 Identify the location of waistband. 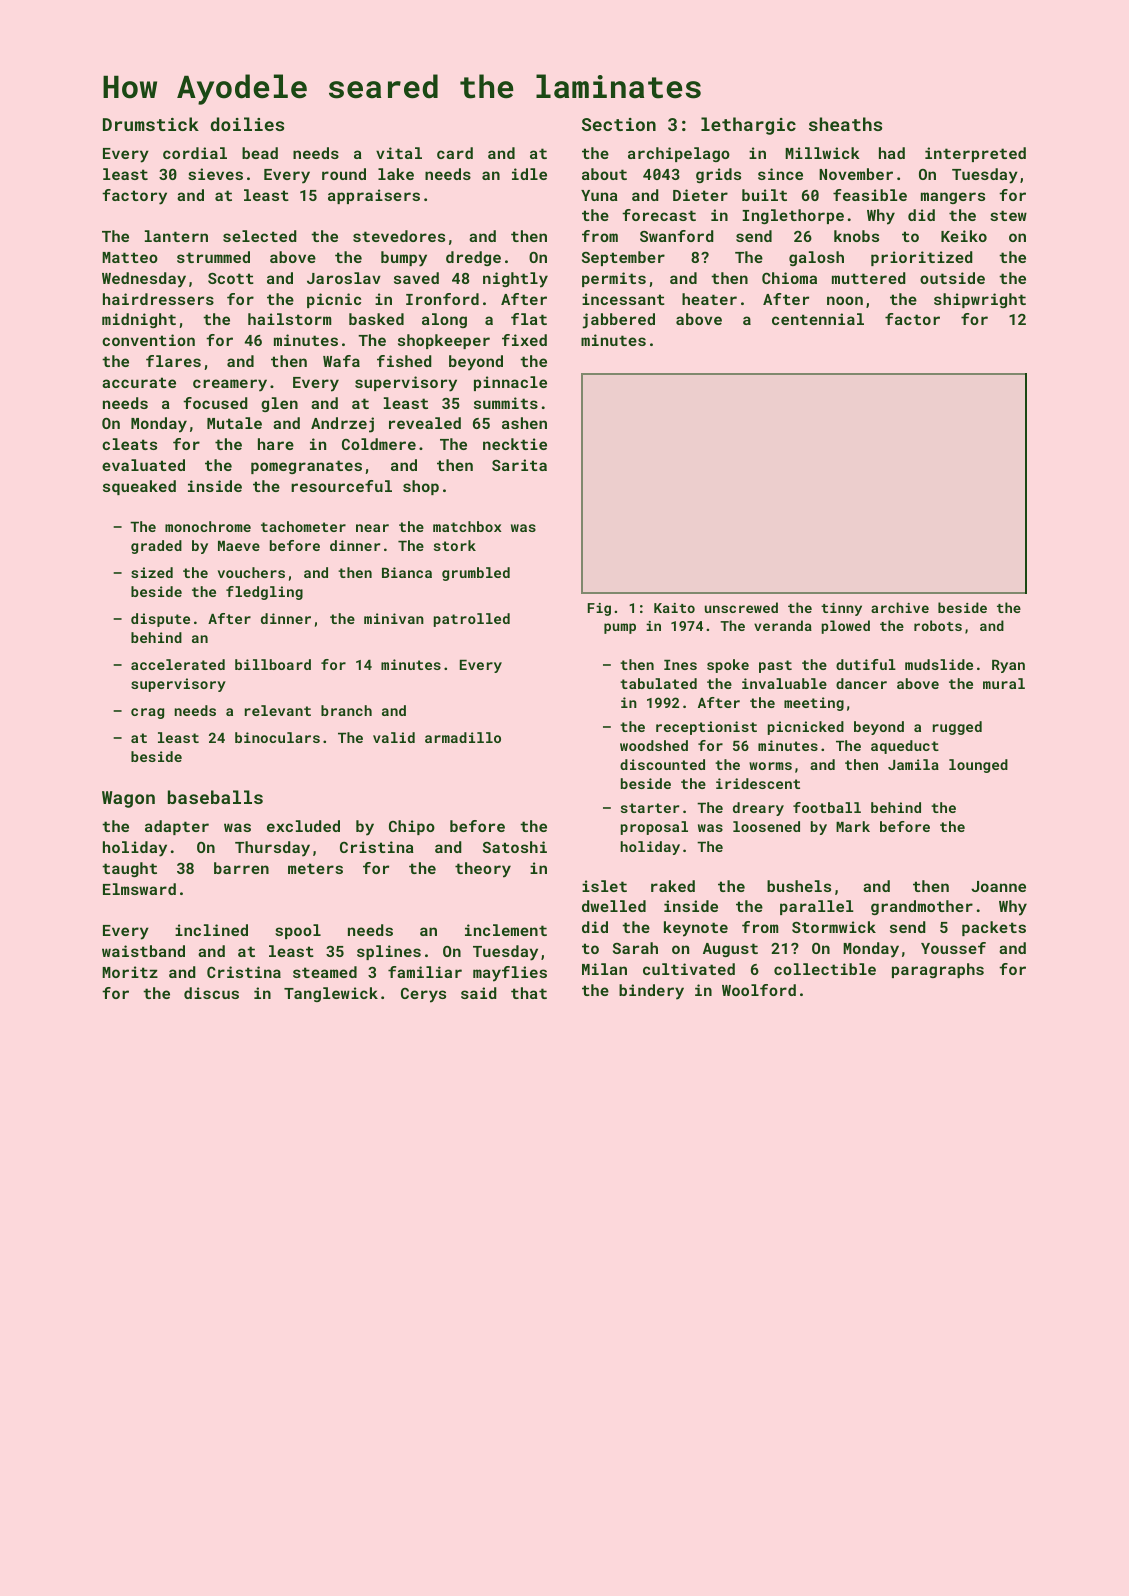
(143, 951).
